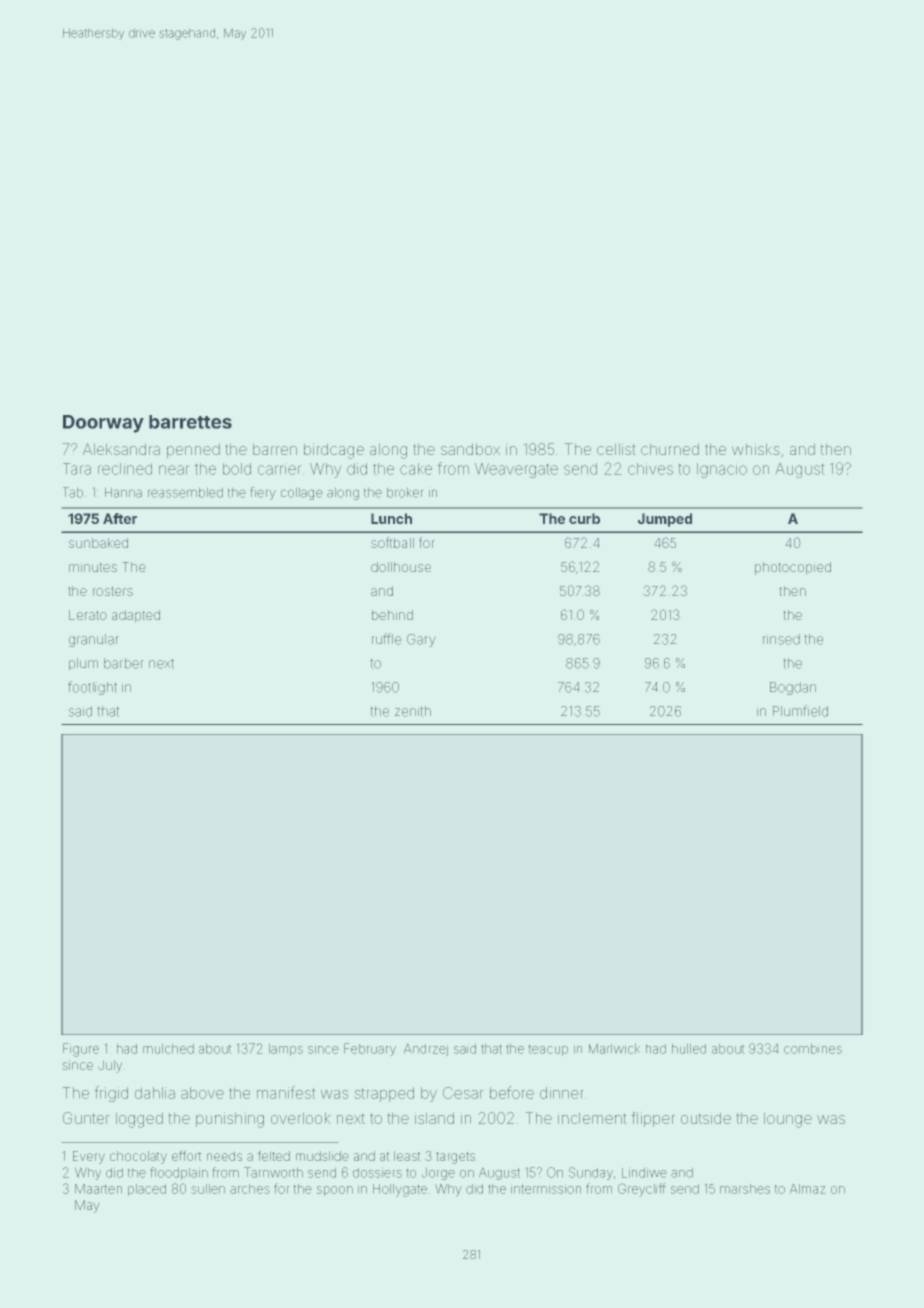 The width and height of the screenshot is (924, 1308). Describe the element at coordinates (123, 663) in the screenshot. I see `barber` at that location.
